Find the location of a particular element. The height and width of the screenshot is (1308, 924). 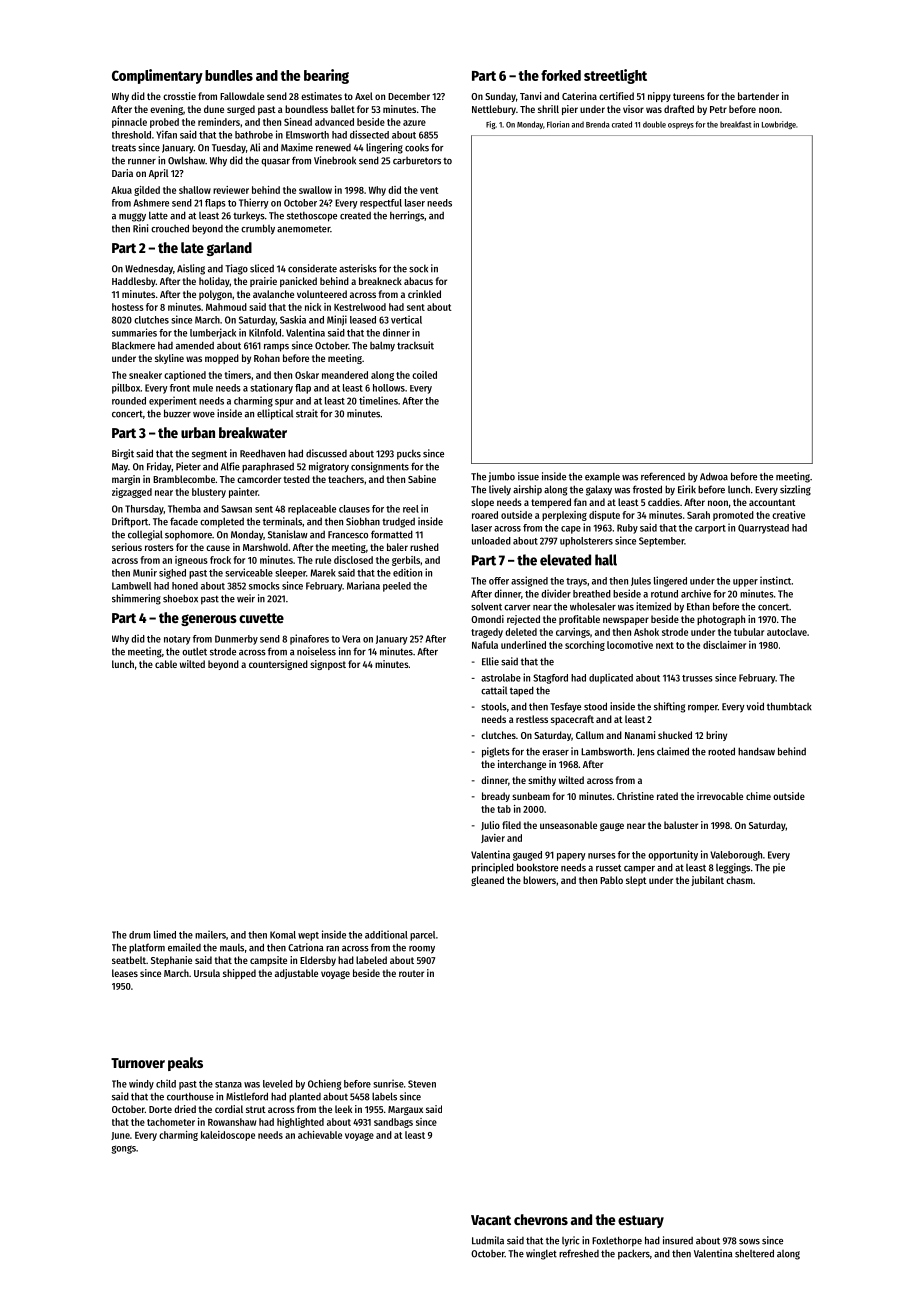

Vera is located at coordinates (351, 639).
